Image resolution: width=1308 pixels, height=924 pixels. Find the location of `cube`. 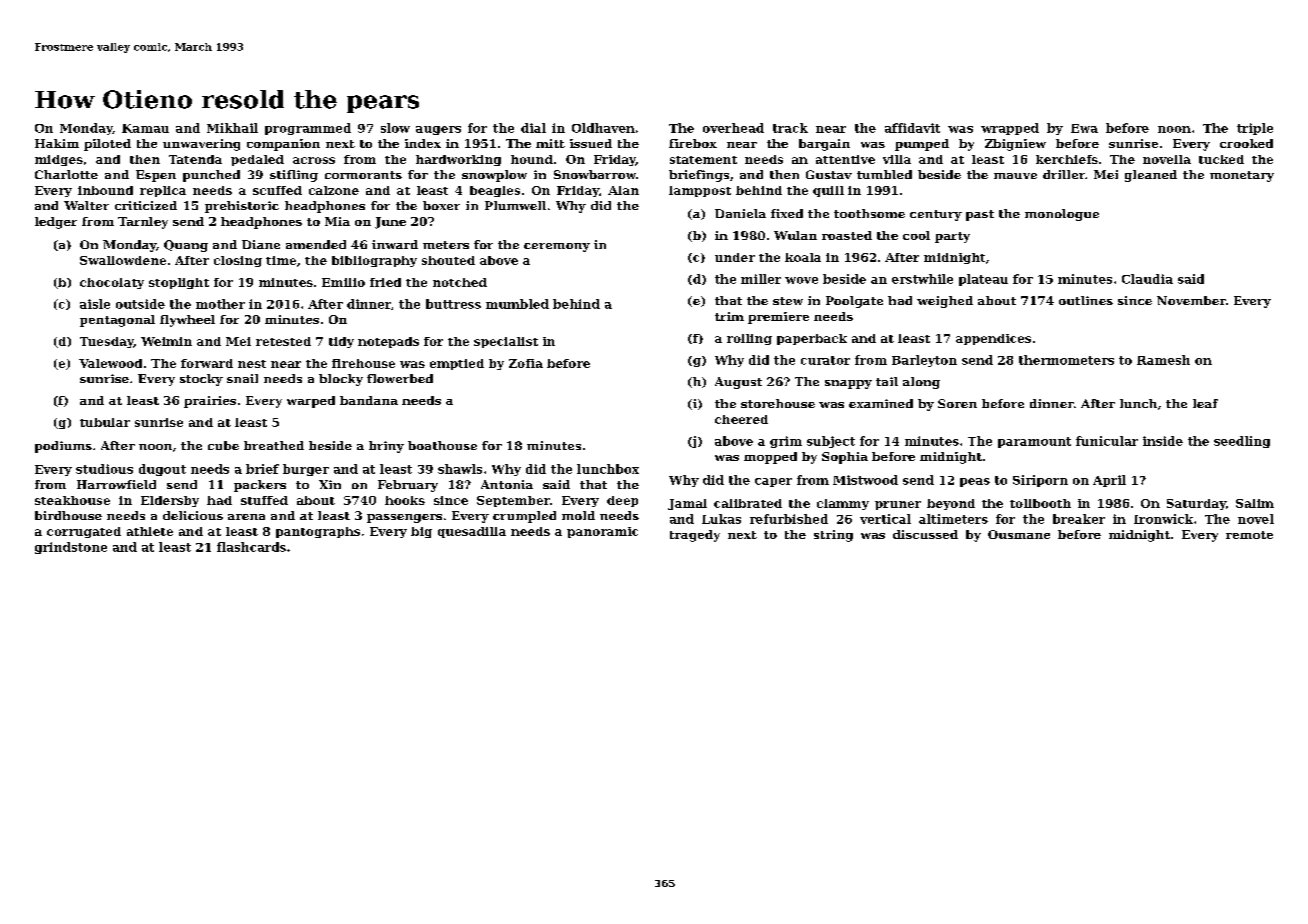

cube is located at coordinates (223, 445).
